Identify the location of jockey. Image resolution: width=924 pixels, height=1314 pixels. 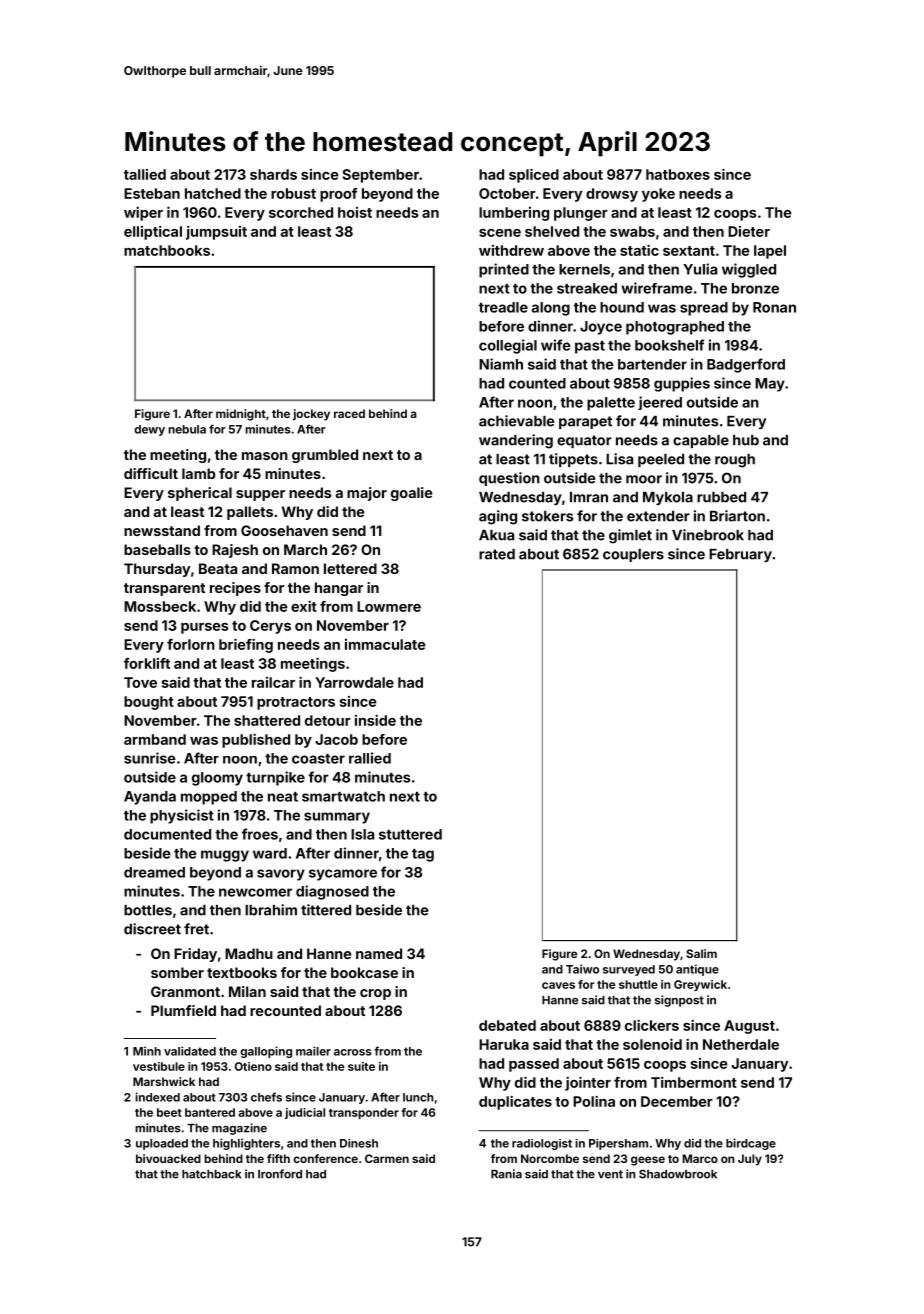
(311, 415).
